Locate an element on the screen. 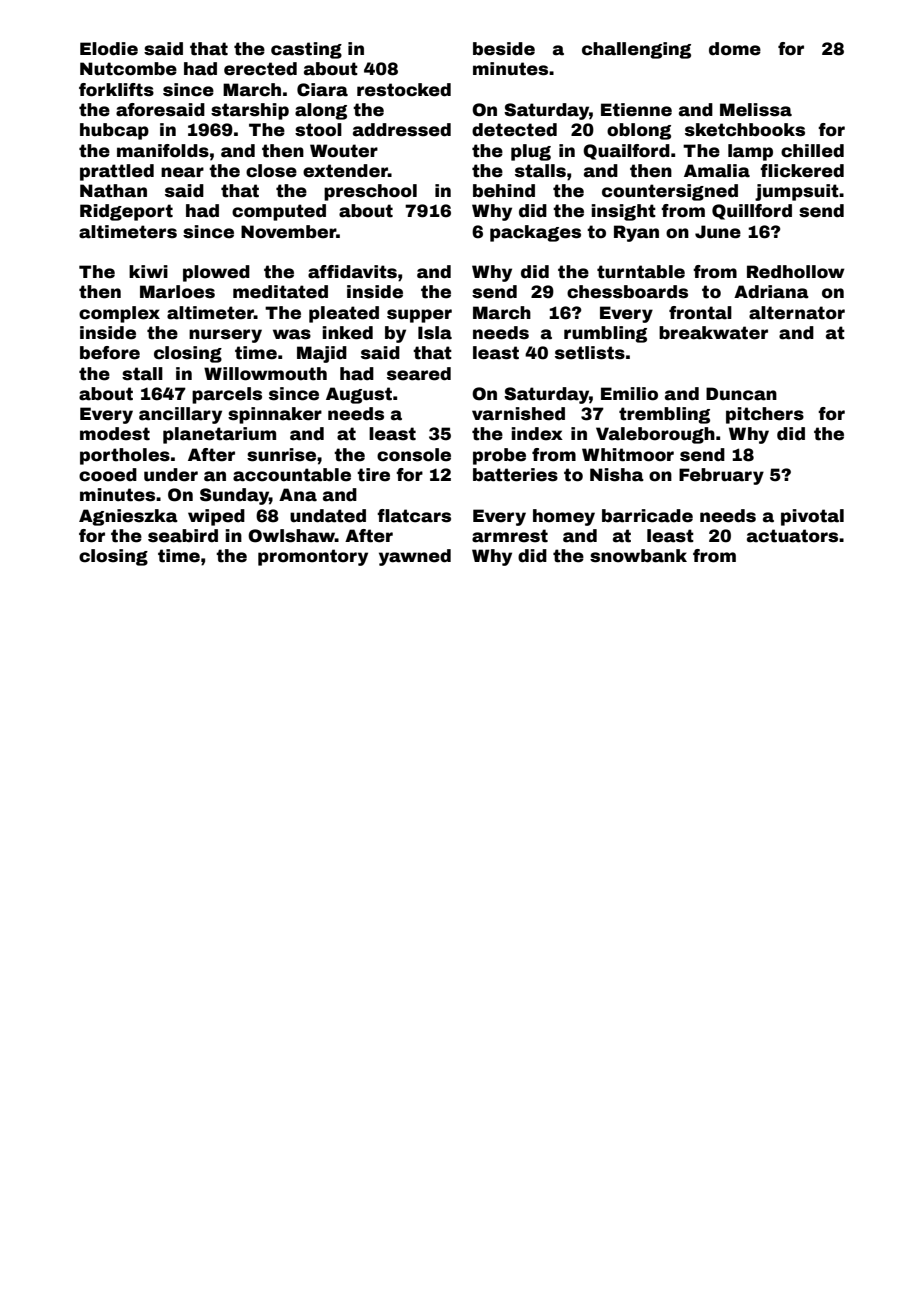 This screenshot has width=924, height=1308. Duncan is located at coordinates (741, 394).
